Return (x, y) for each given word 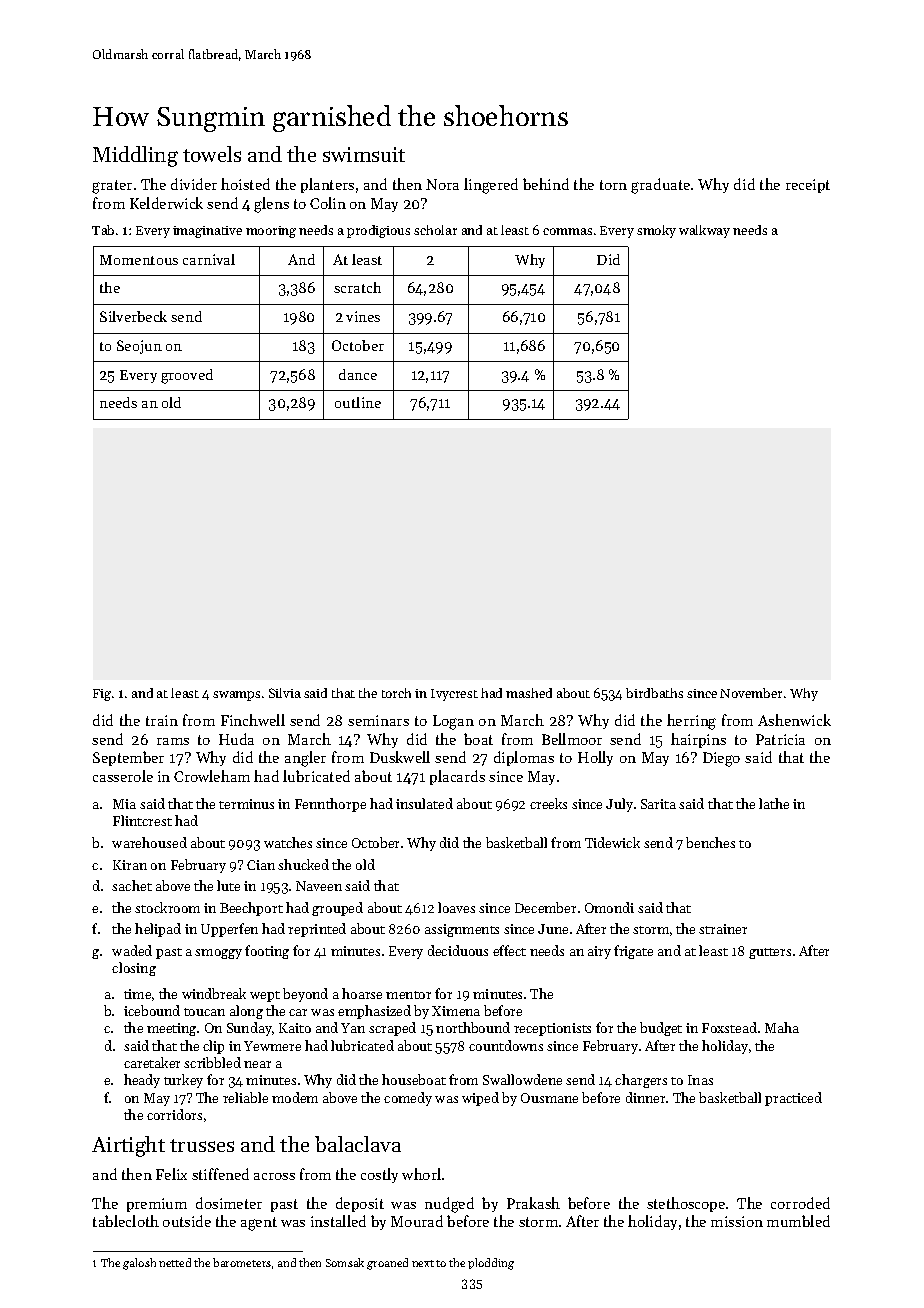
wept (265, 996)
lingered (491, 186)
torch (396, 693)
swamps (236, 696)
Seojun (139, 347)
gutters (770, 953)
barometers (242, 1262)
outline (358, 402)
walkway (704, 231)
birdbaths (654, 693)
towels (212, 154)
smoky (656, 231)
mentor (408, 995)
